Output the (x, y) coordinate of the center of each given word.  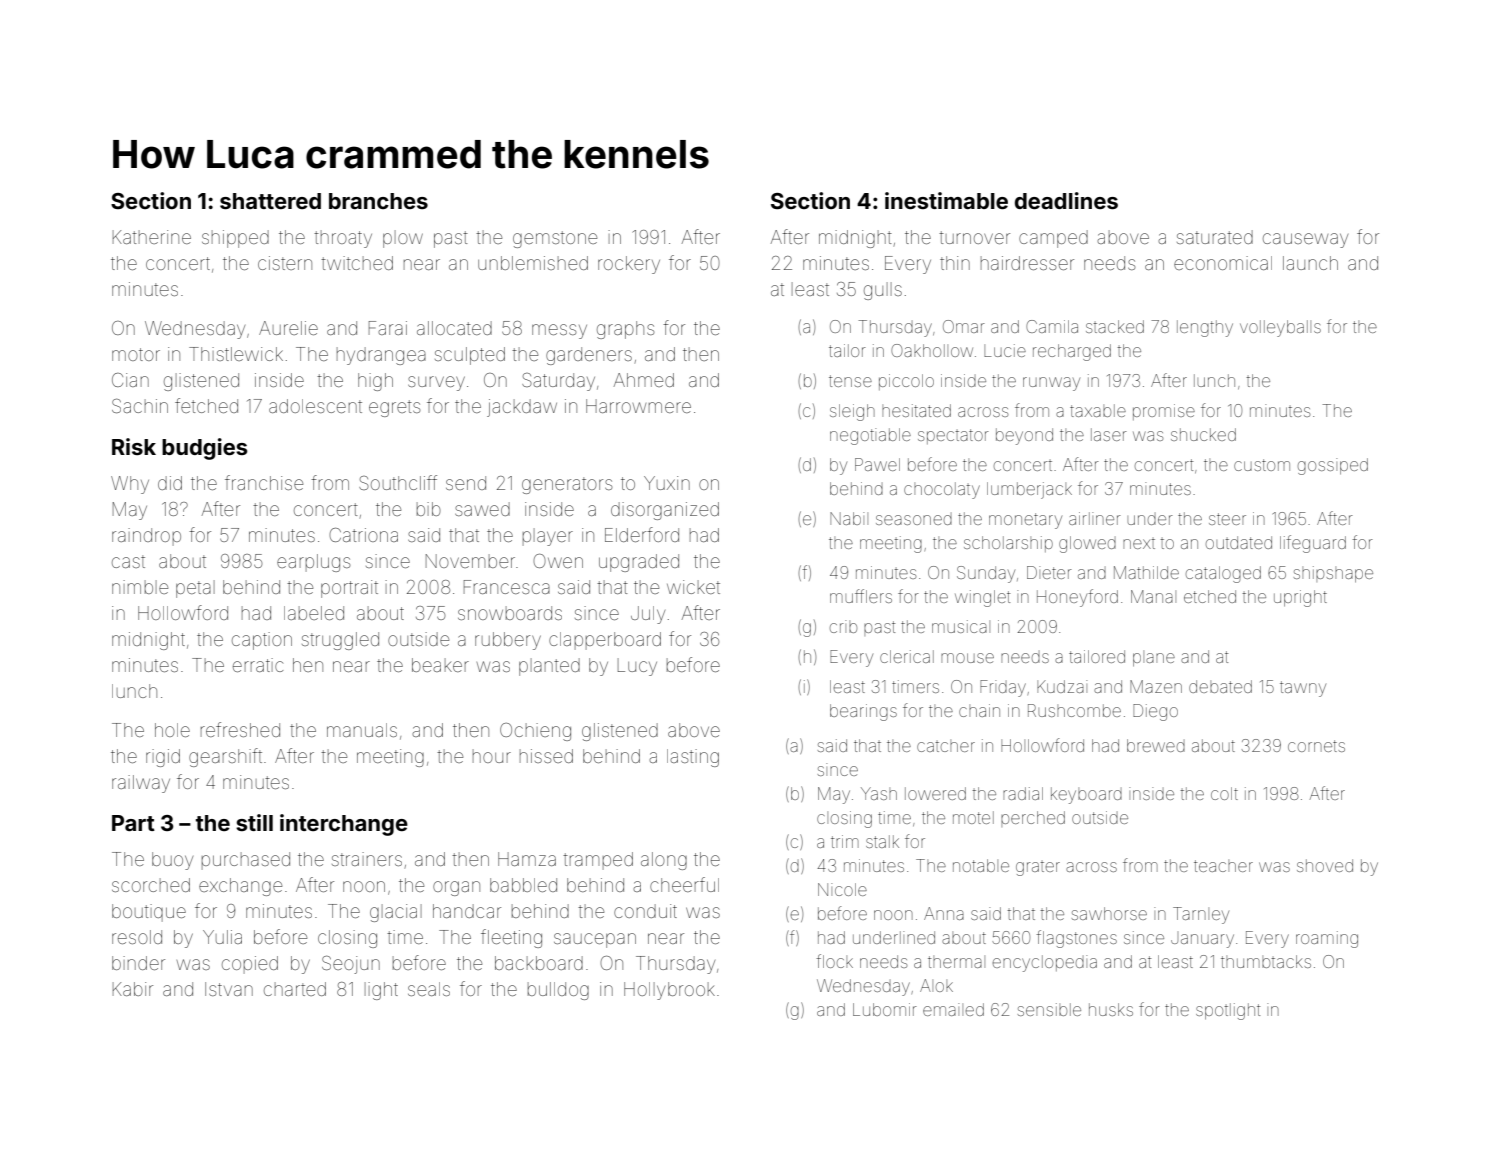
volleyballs (1280, 328)
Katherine (152, 237)
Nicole (842, 889)
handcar (467, 911)
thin (955, 263)
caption (262, 641)
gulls (883, 291)
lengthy (1205, 328)
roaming (1327, 939)
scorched (151, 885)
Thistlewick (236, 354)
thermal (955, 962)
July (648, 615)
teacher (1223, 866)
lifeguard (1313, 544)
